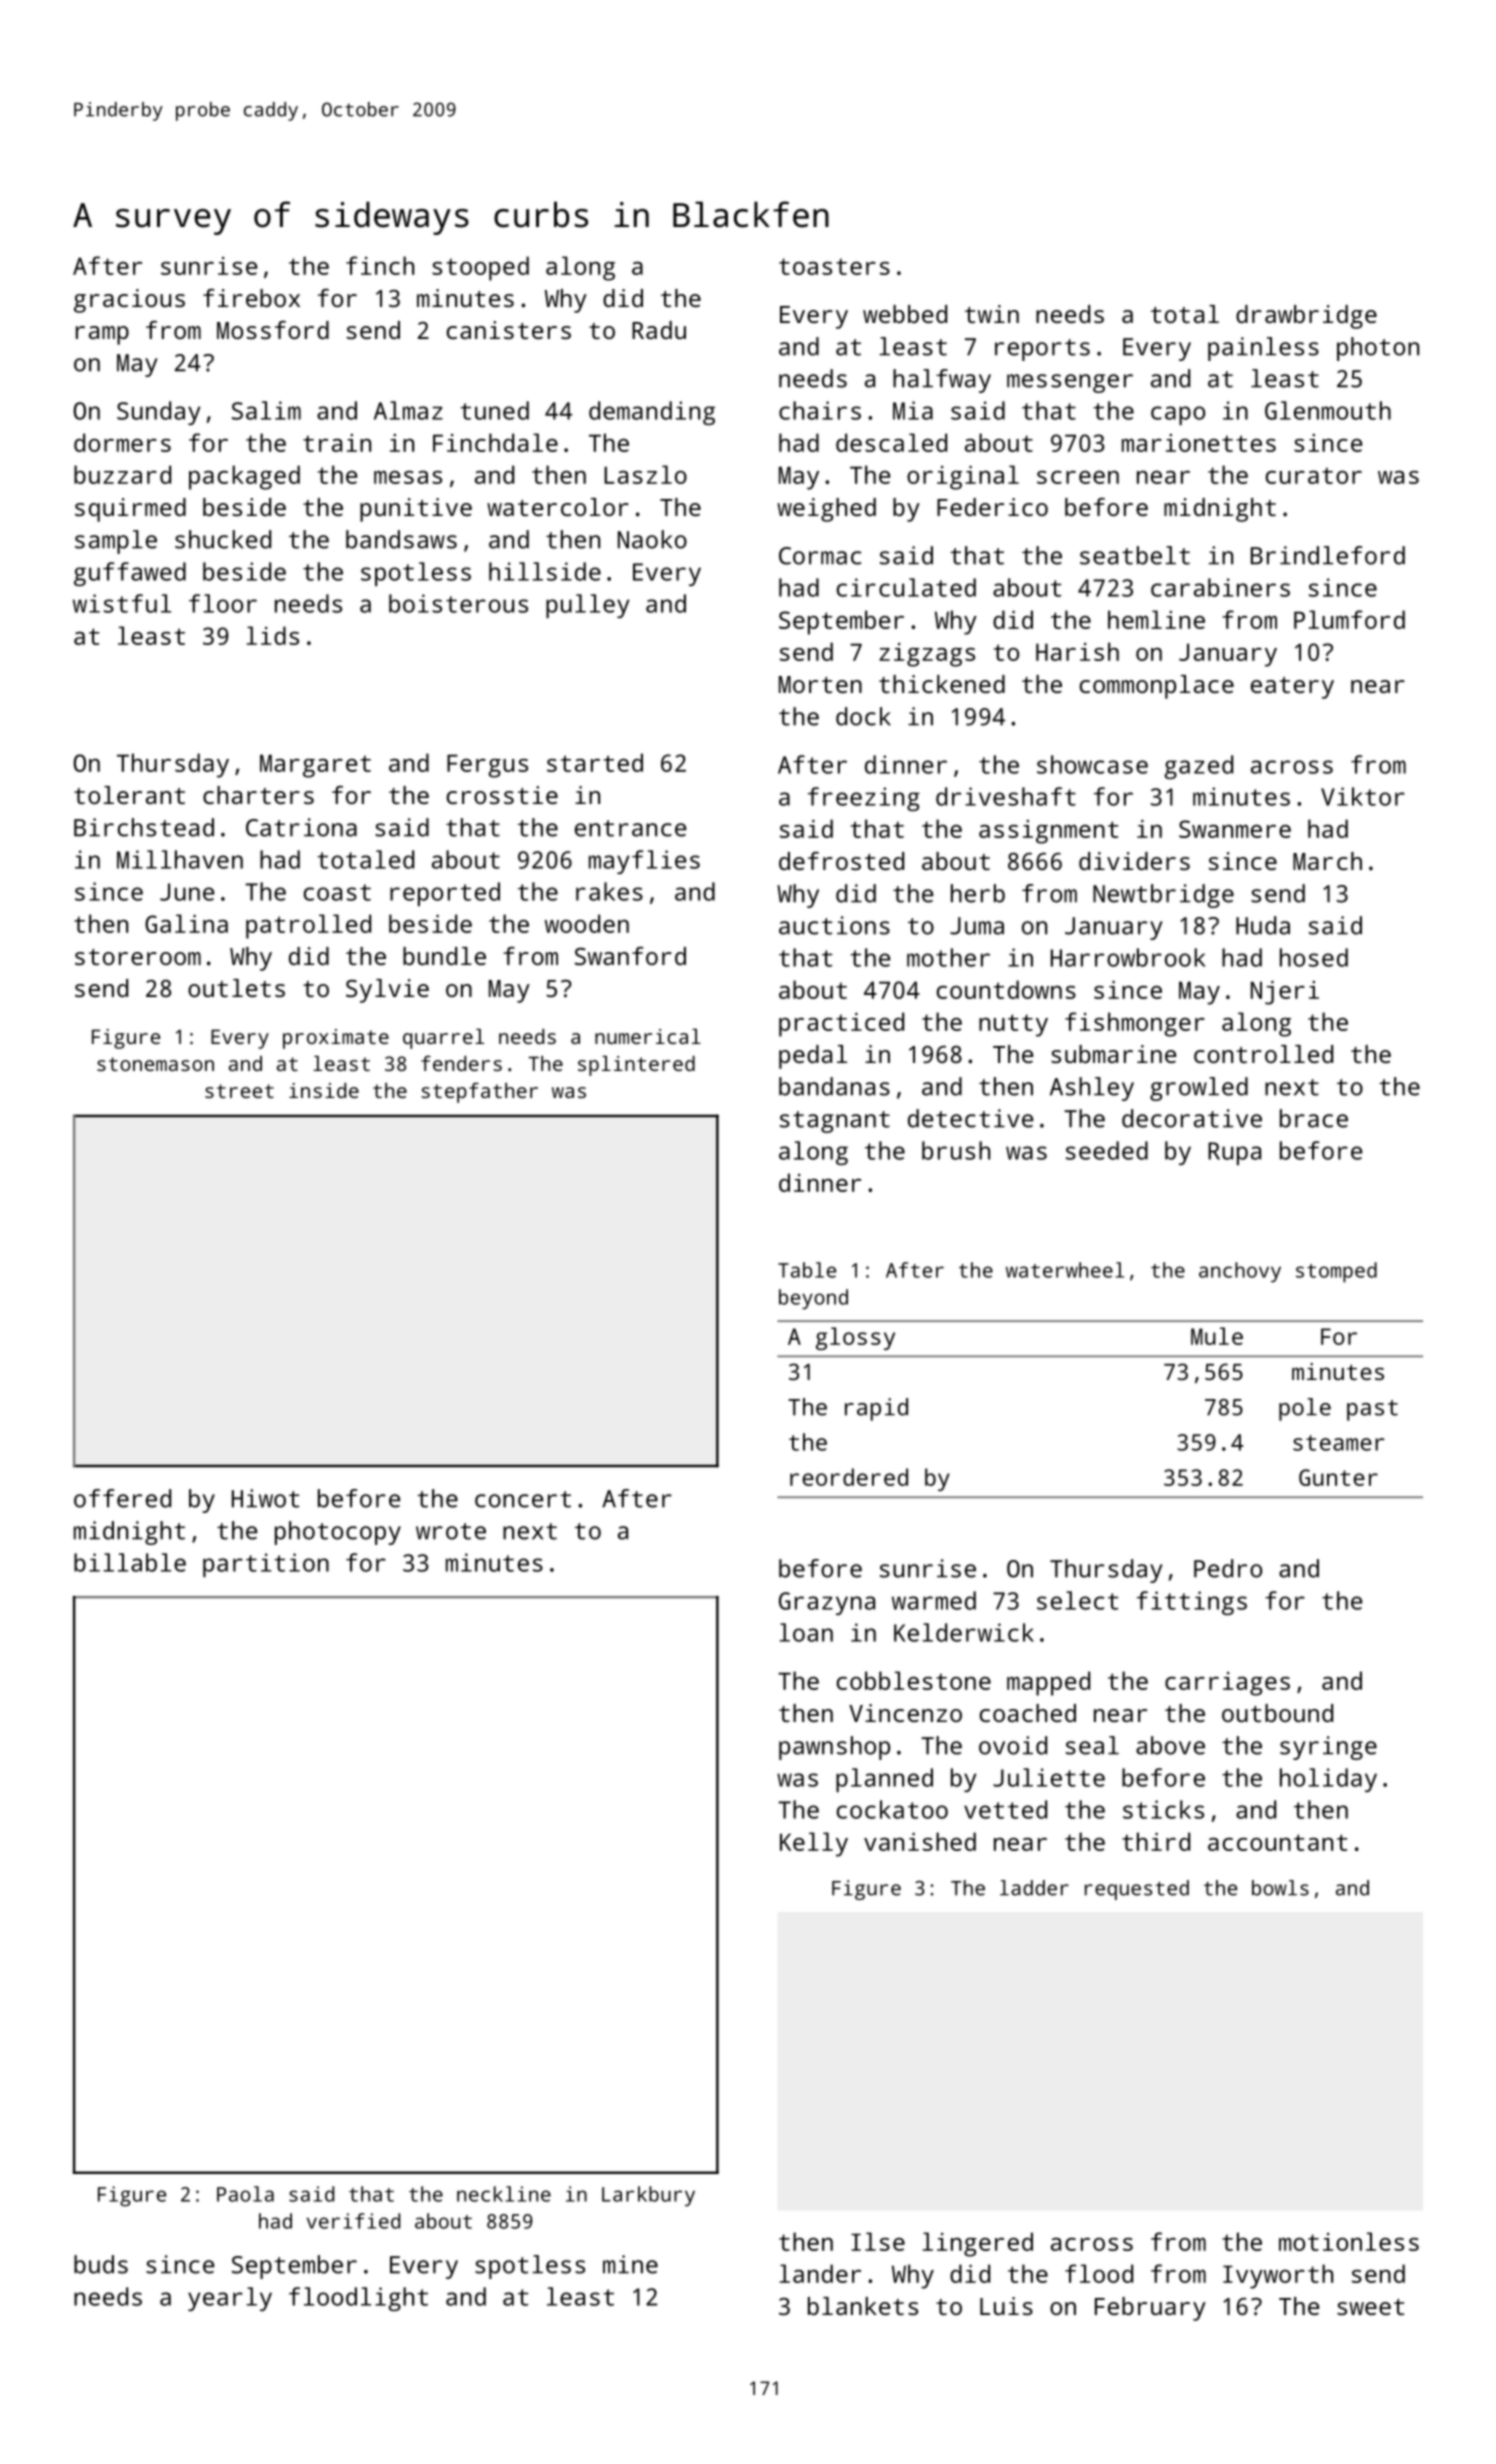 The height and width of the screenshot is (2464, 1496). I want to click on practiced, so click(841, 1024).
